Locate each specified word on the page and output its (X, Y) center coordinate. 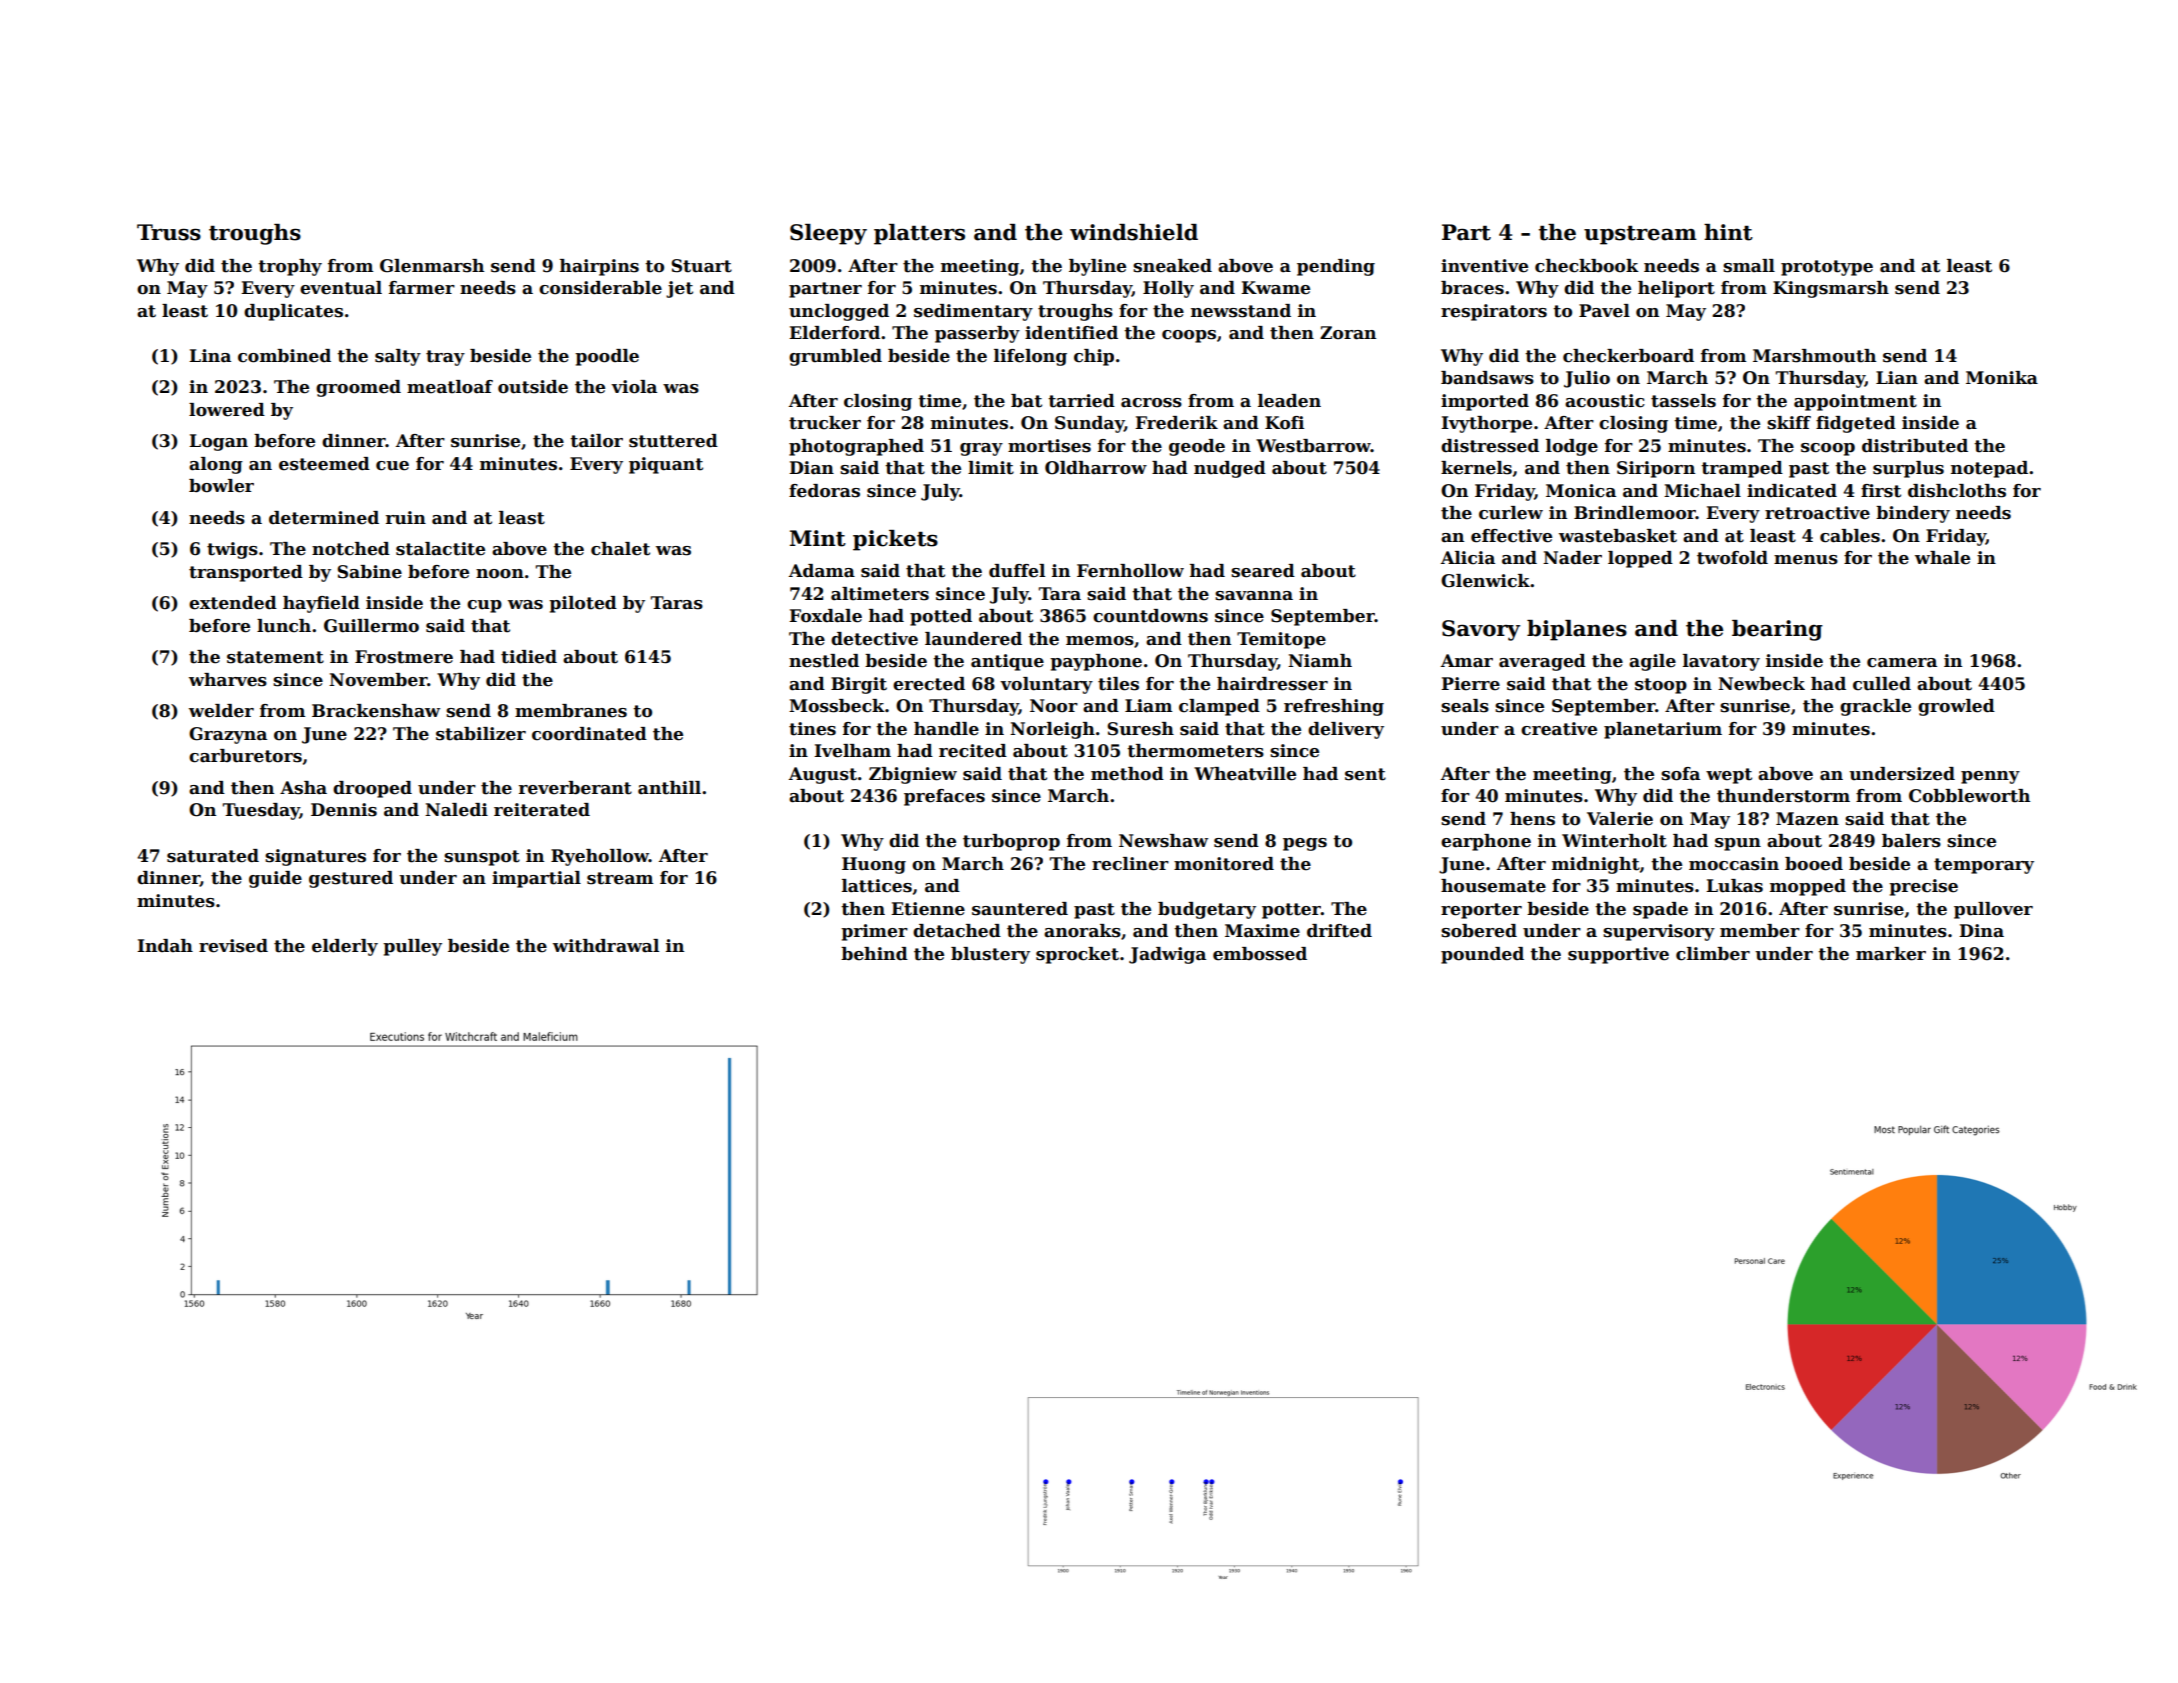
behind (874, 954)
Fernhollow (1130, 571)
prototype (1827, 268)
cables (1850, 536)
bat (1026, 401)
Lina (210, 356)
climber (1713, 954)
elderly (345, 947)
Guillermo (371, 626)
